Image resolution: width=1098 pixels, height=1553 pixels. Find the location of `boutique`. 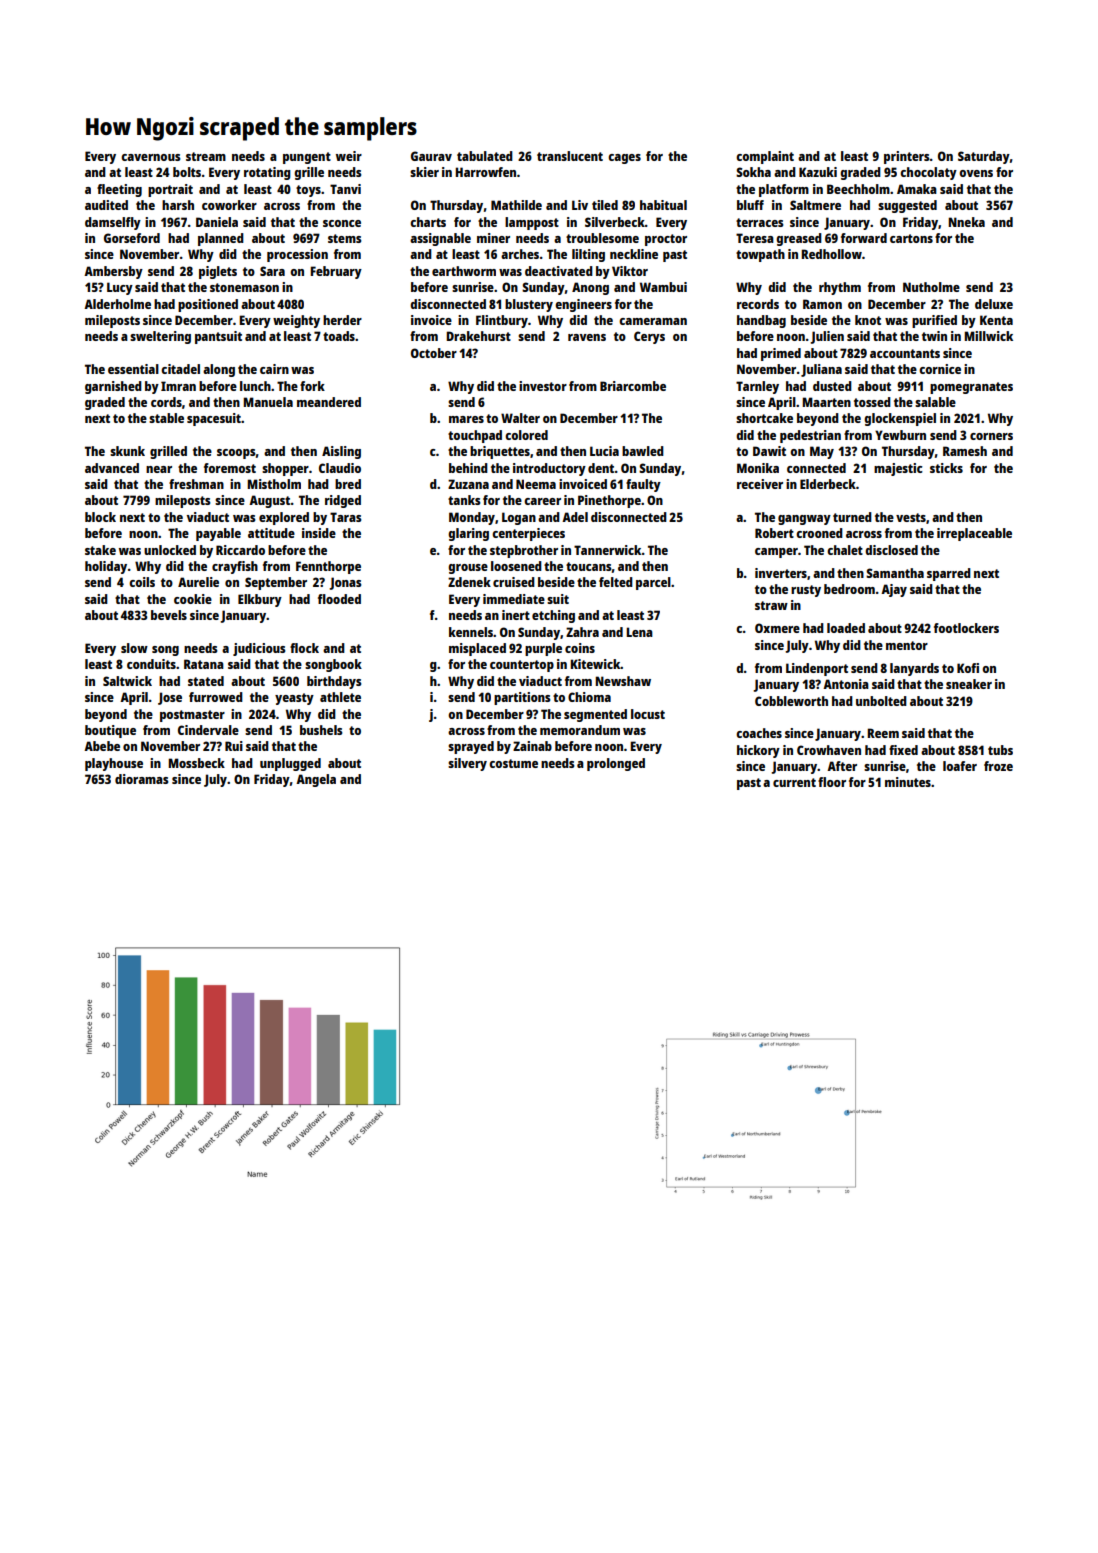

boutique is located at coordinates (110, 731).
